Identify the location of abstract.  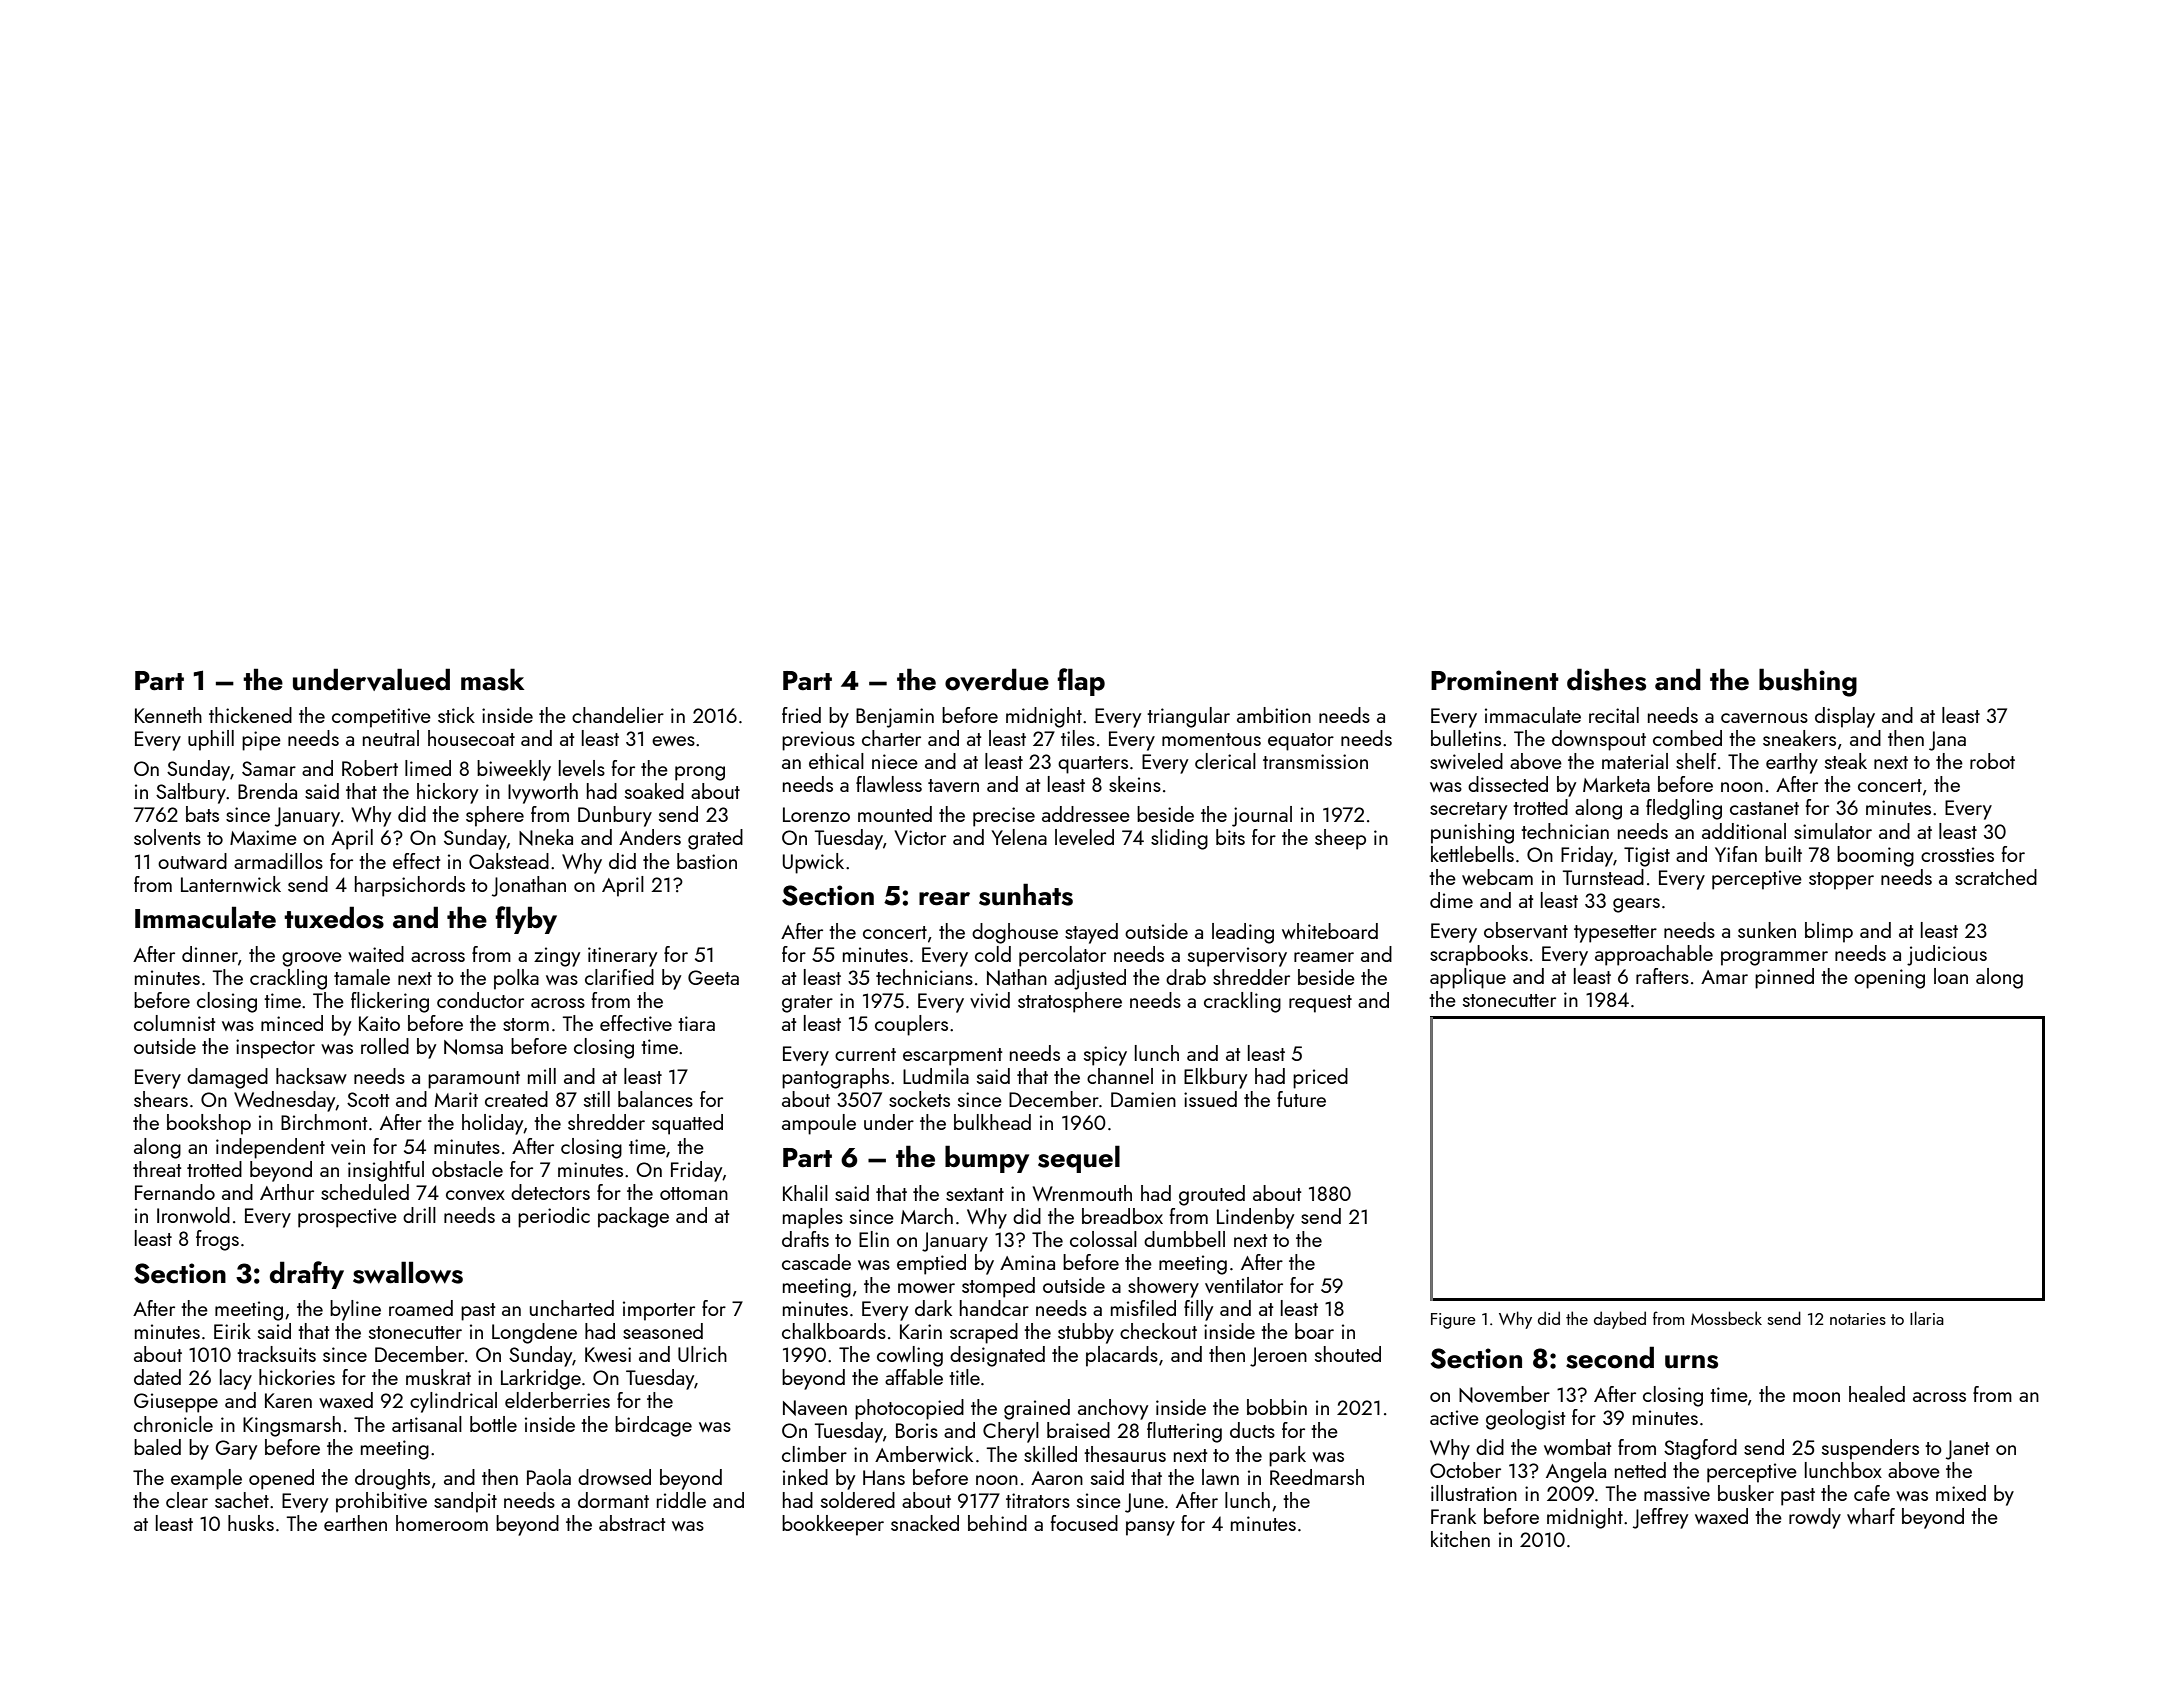
(632, 1523).
